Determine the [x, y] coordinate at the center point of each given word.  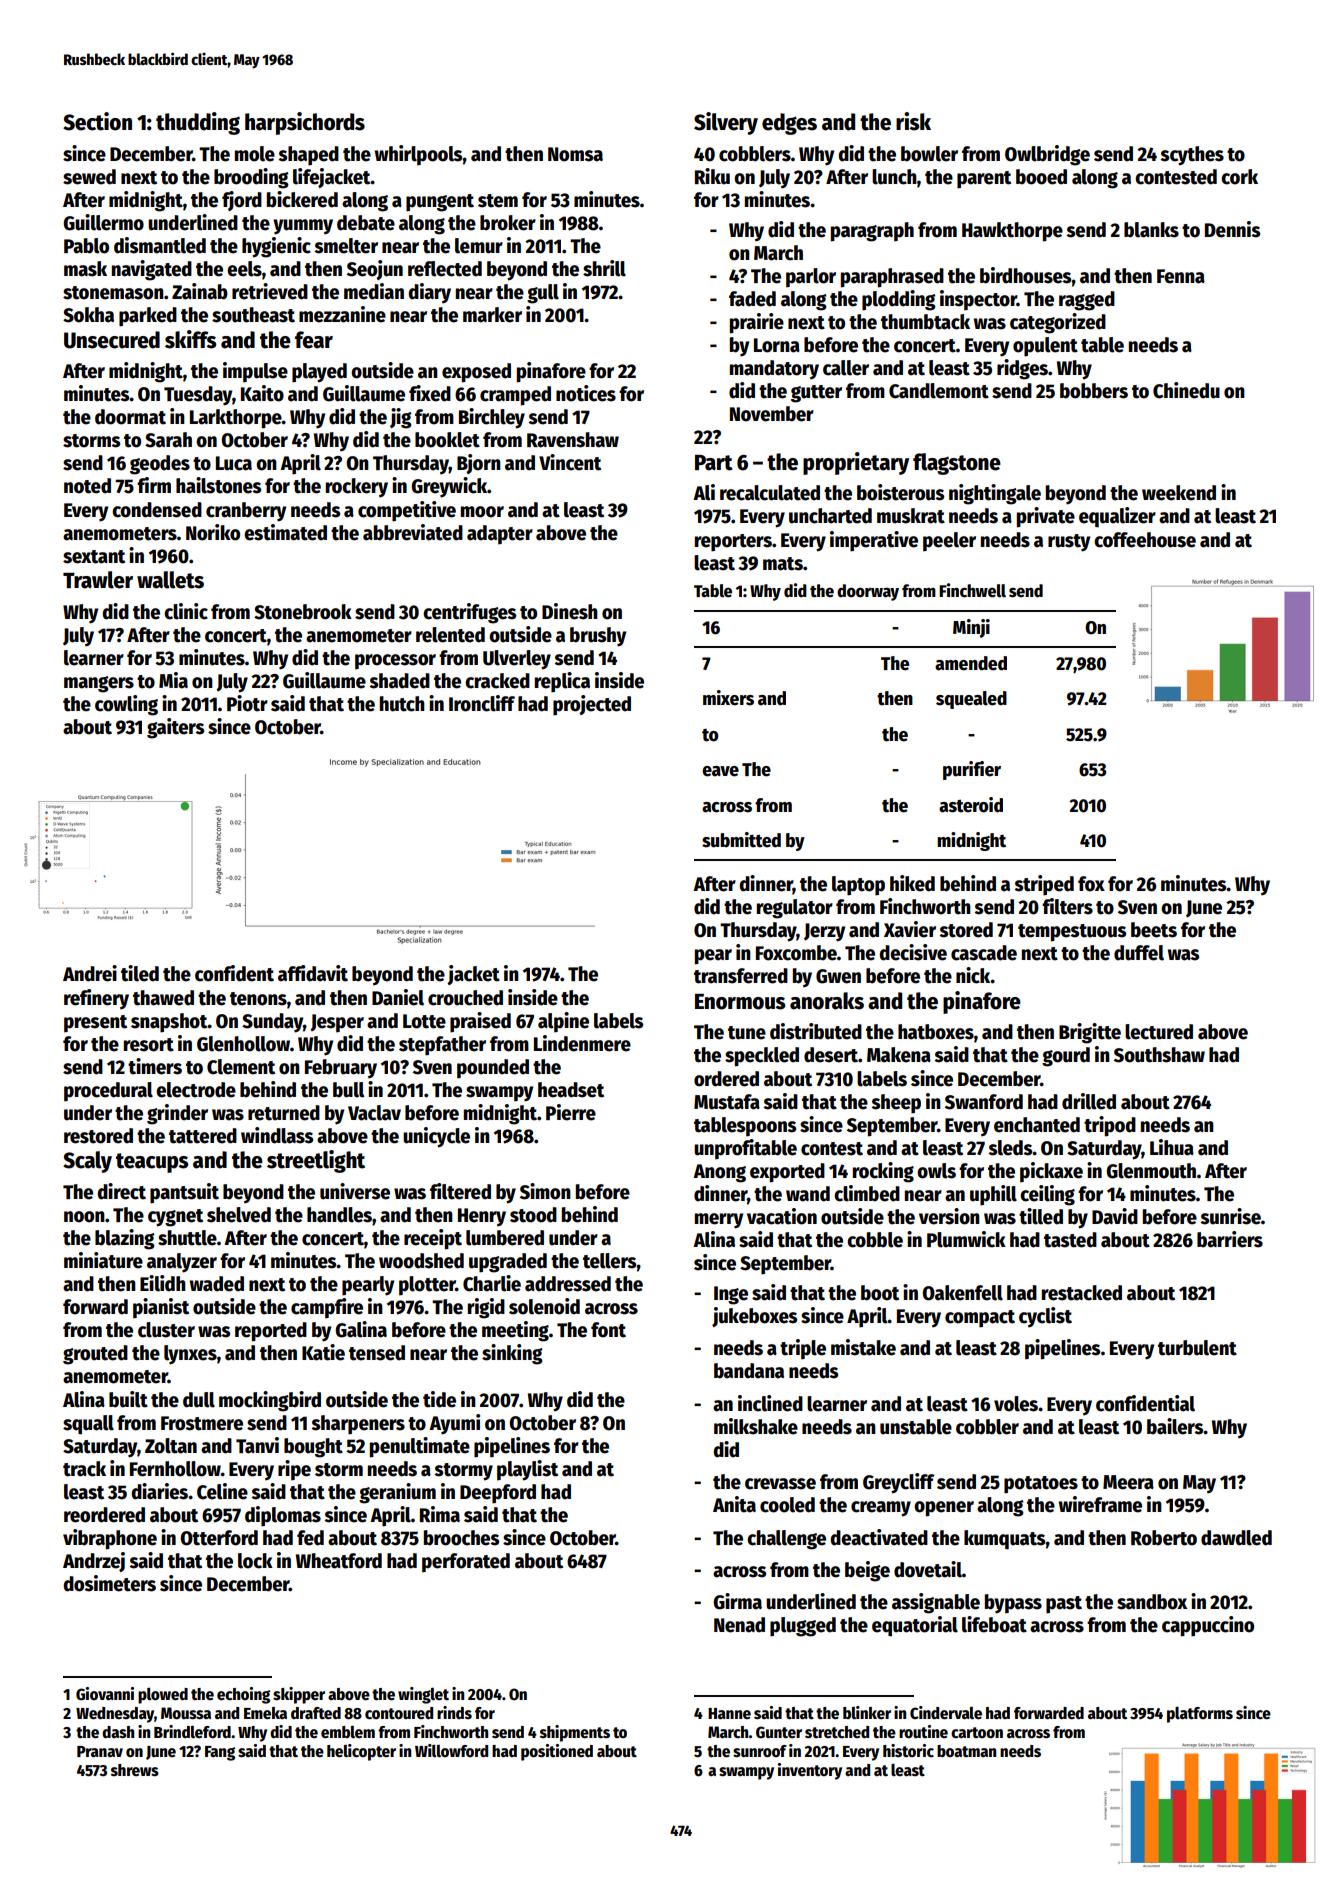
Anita [734, 1504]
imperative [874, 541]
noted [87, 486]
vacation [782, 1216]
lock [255, 1561]
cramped [515, 396]
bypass [1013, 1604]
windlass [277, 1135]
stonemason [113, 293]
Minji [971, 628]
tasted [1070, 1240]
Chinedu [1186, 390]
